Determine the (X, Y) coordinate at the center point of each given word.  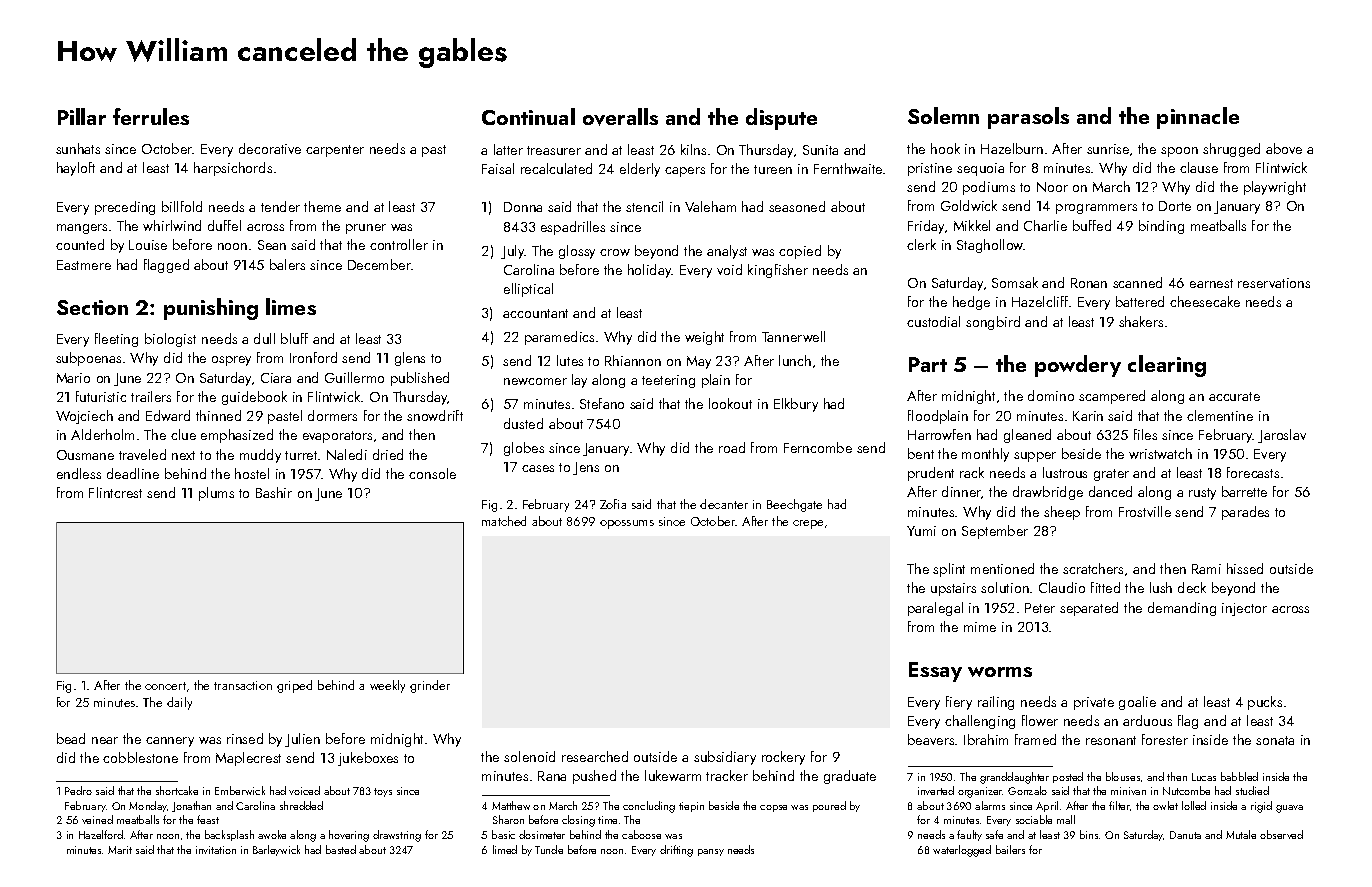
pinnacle (1198, 118)
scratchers (1093, 568)
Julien (302, 740)
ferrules (151, 116)
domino (1051, 395)
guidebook (254, 398)
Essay (935, 672)
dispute (781, 119)
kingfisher (778, 271)
